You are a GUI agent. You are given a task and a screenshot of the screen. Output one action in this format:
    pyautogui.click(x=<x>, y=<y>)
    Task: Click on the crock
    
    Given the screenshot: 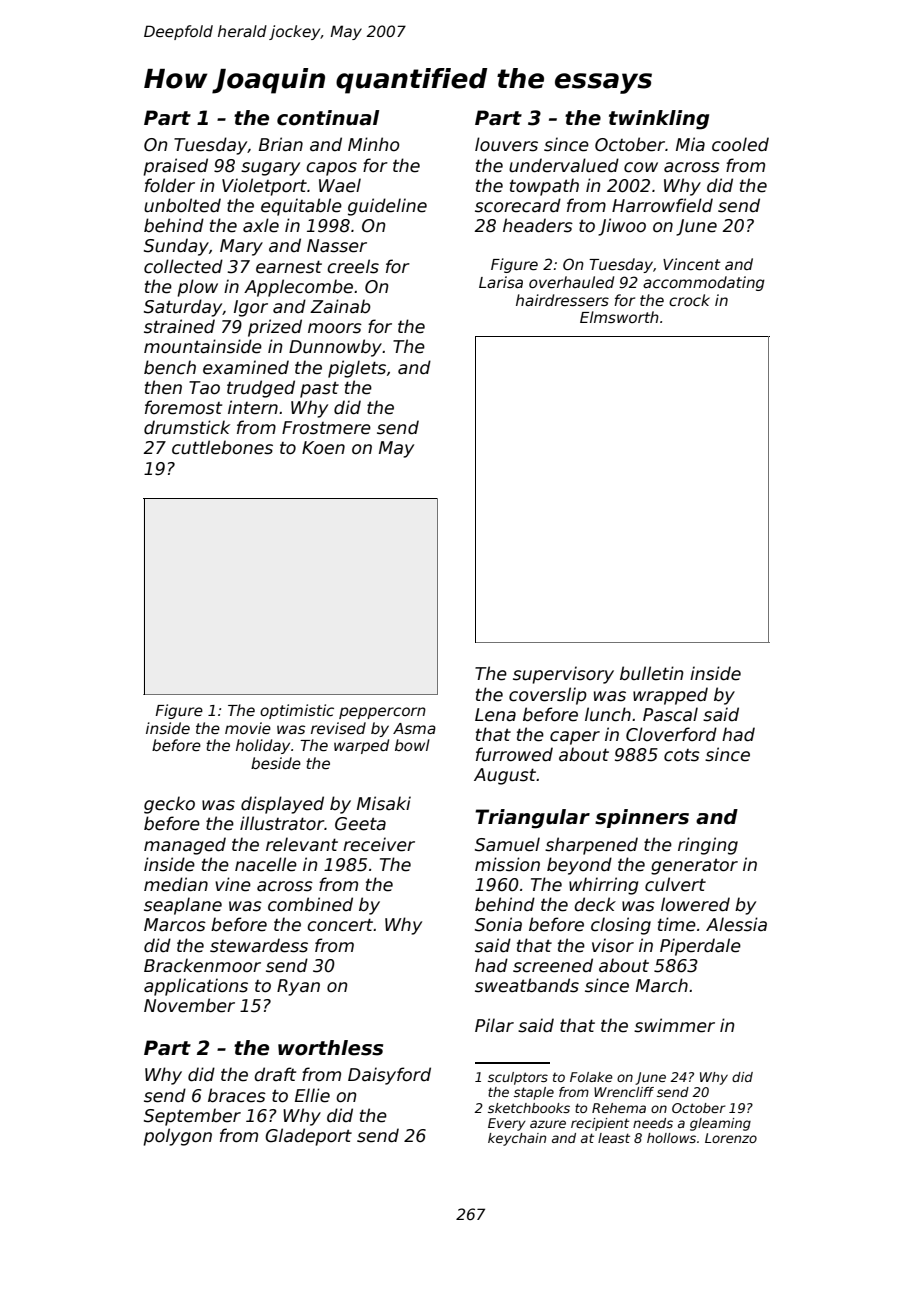 What is the action you would take?
    pyautogui.click(x=689, y=300)
